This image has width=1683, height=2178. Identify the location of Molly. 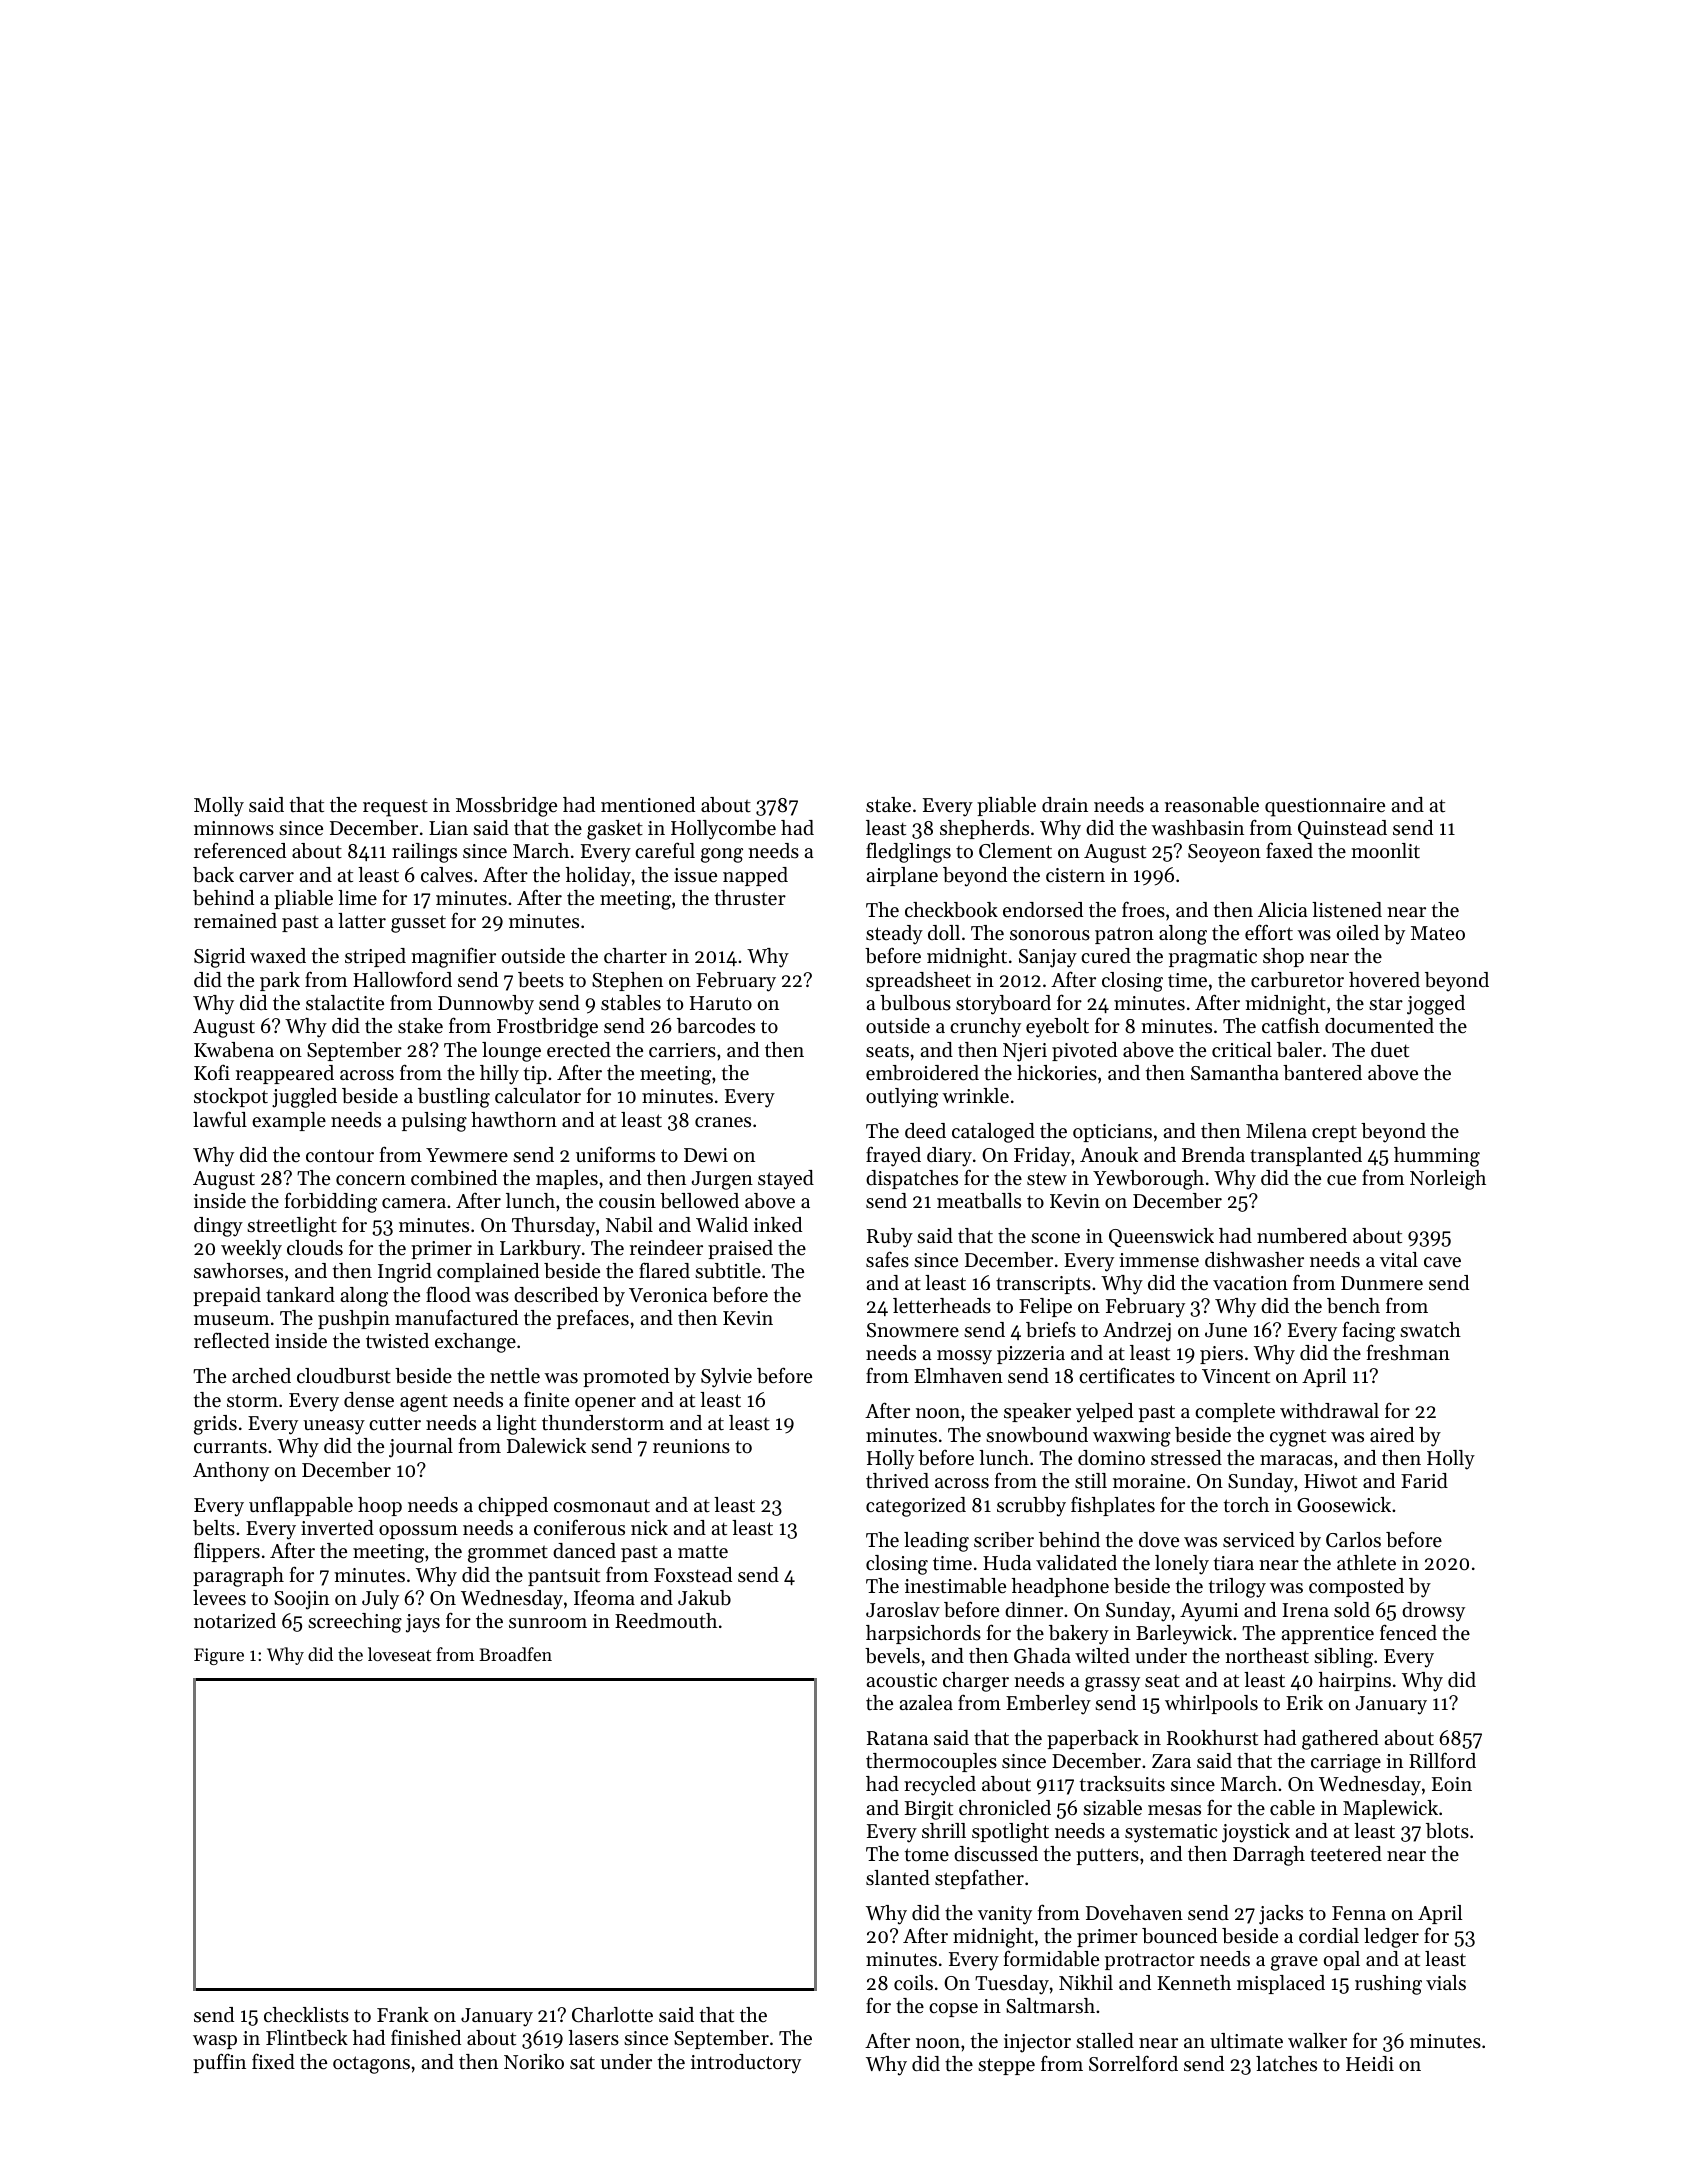
(219, 807).
